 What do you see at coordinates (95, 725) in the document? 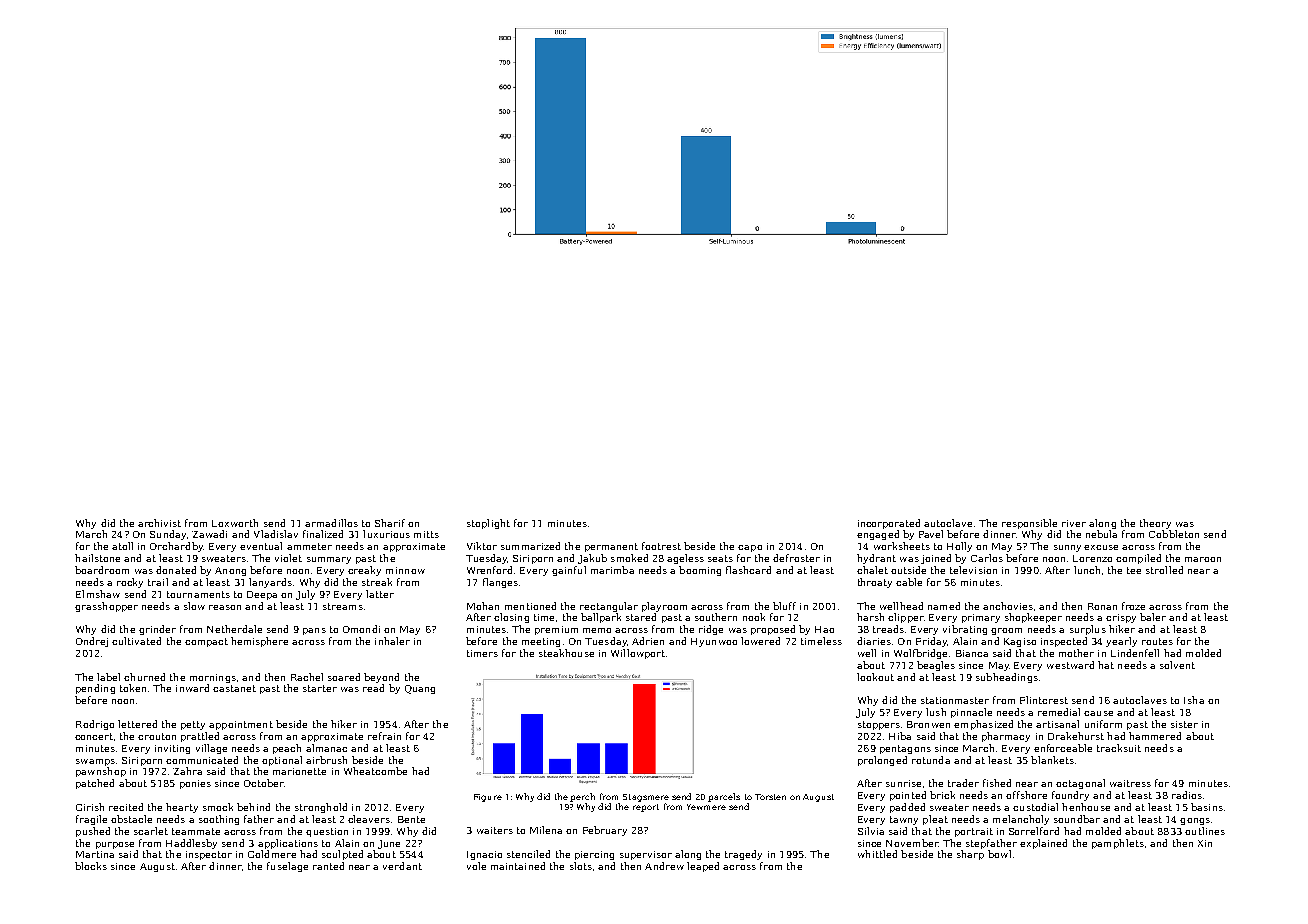
I see `Rodrigo` at bounding box center [95, 725].
